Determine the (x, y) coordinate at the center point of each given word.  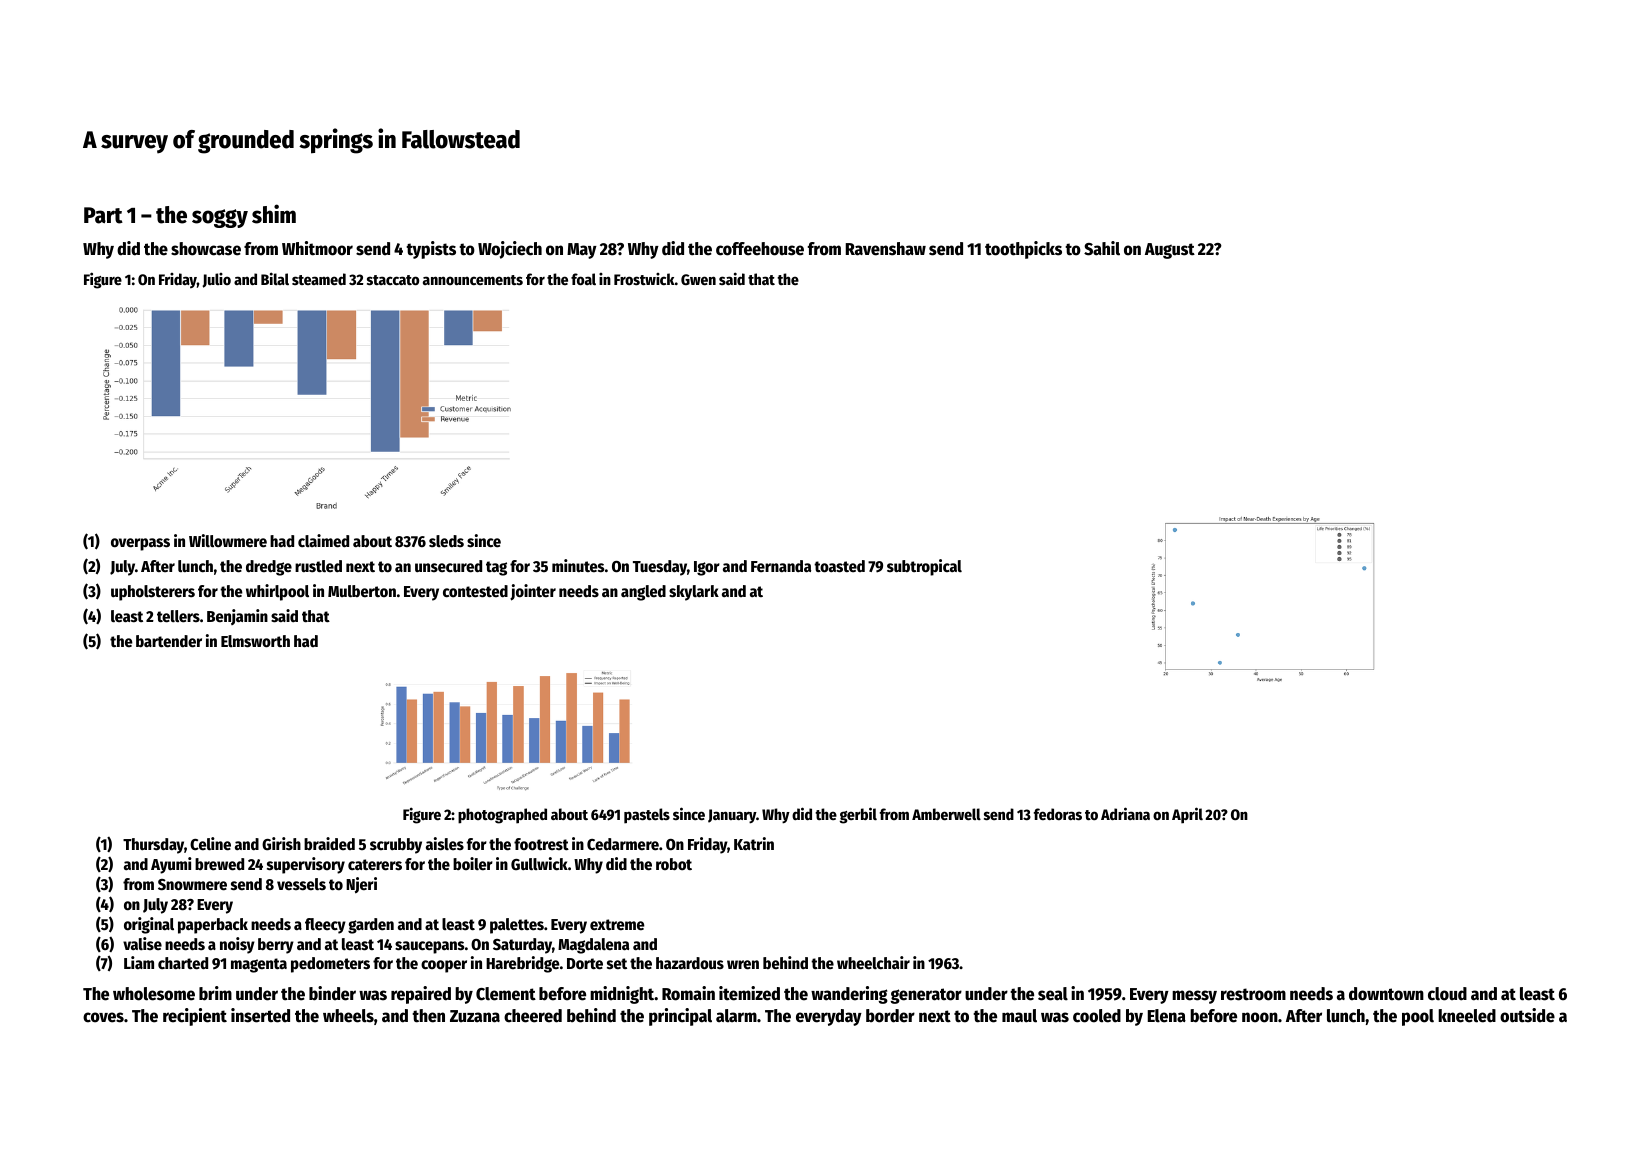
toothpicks (1023, 250)
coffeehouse (760, 249)
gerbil (858, 815)
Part (103, 215)
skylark (694, 593)
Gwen (698, 279)
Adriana (1125, 813)
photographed (502, 816)
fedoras (1058, 814)
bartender (169, 641)
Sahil (1102, 248)
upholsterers (153, 593)
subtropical (924, 567)
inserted (260, 1015)
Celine (210, 844)
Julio (217, 280)
